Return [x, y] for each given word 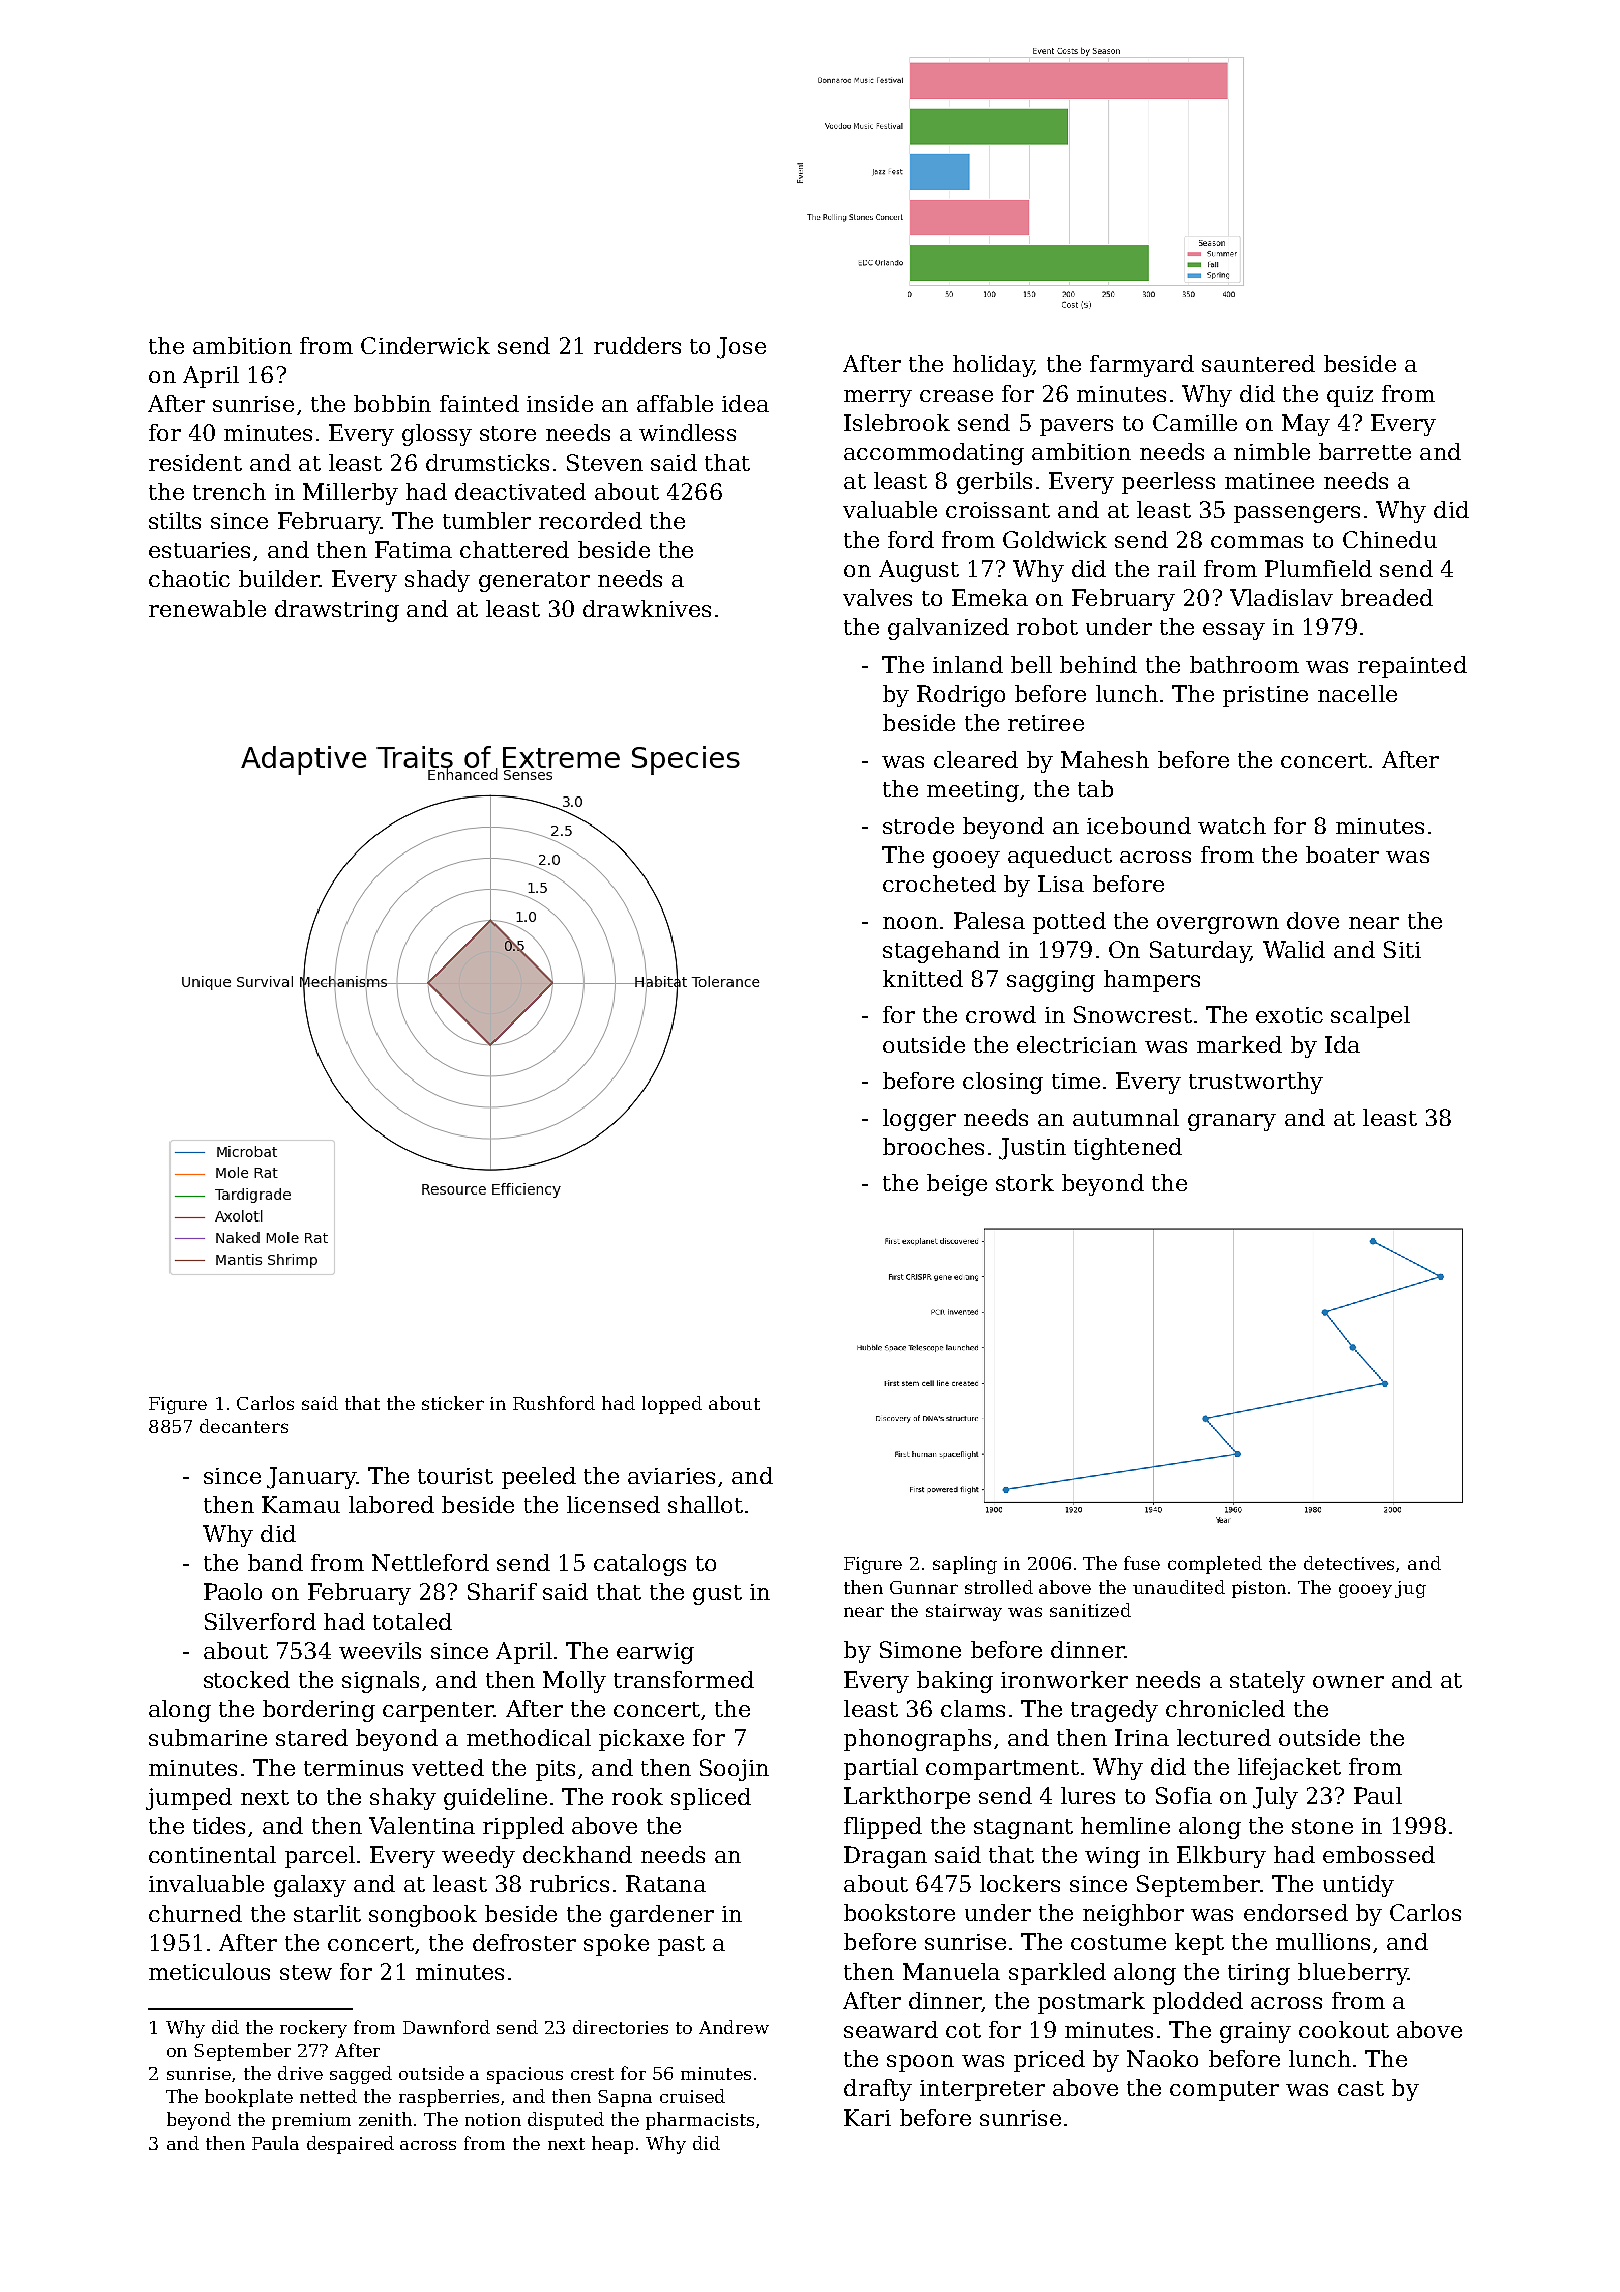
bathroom [1244, 664]
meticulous [209, 1971]
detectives [1349, 1563]
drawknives [647, 608]
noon [910, 923]
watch [1232, 825]
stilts [175, 520]
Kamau [301, 1504]
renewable [207, 608]
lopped [672, 1405]
